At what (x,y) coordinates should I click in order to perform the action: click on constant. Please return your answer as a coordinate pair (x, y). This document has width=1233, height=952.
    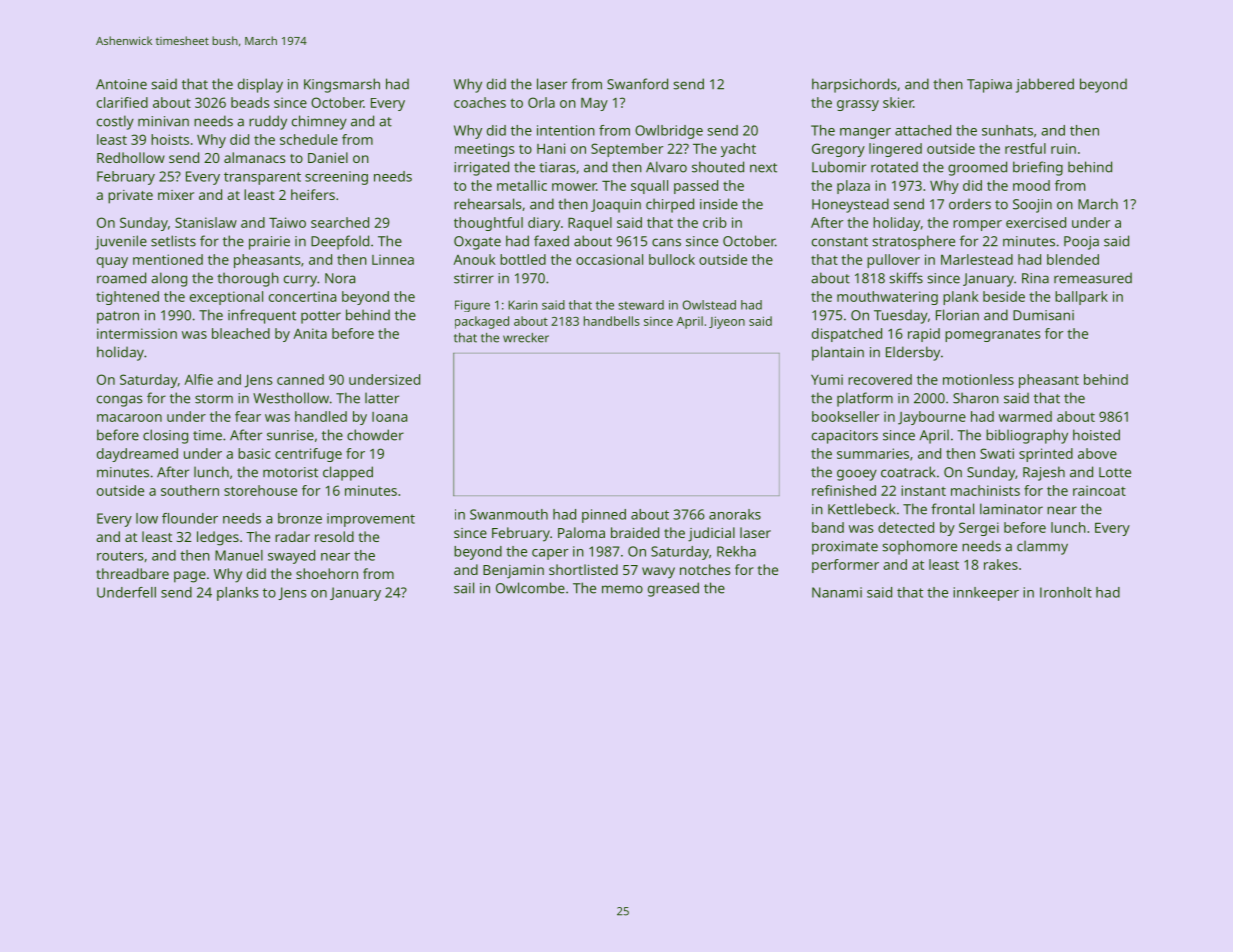
    Looking at the image, I should click on (840, 242).
